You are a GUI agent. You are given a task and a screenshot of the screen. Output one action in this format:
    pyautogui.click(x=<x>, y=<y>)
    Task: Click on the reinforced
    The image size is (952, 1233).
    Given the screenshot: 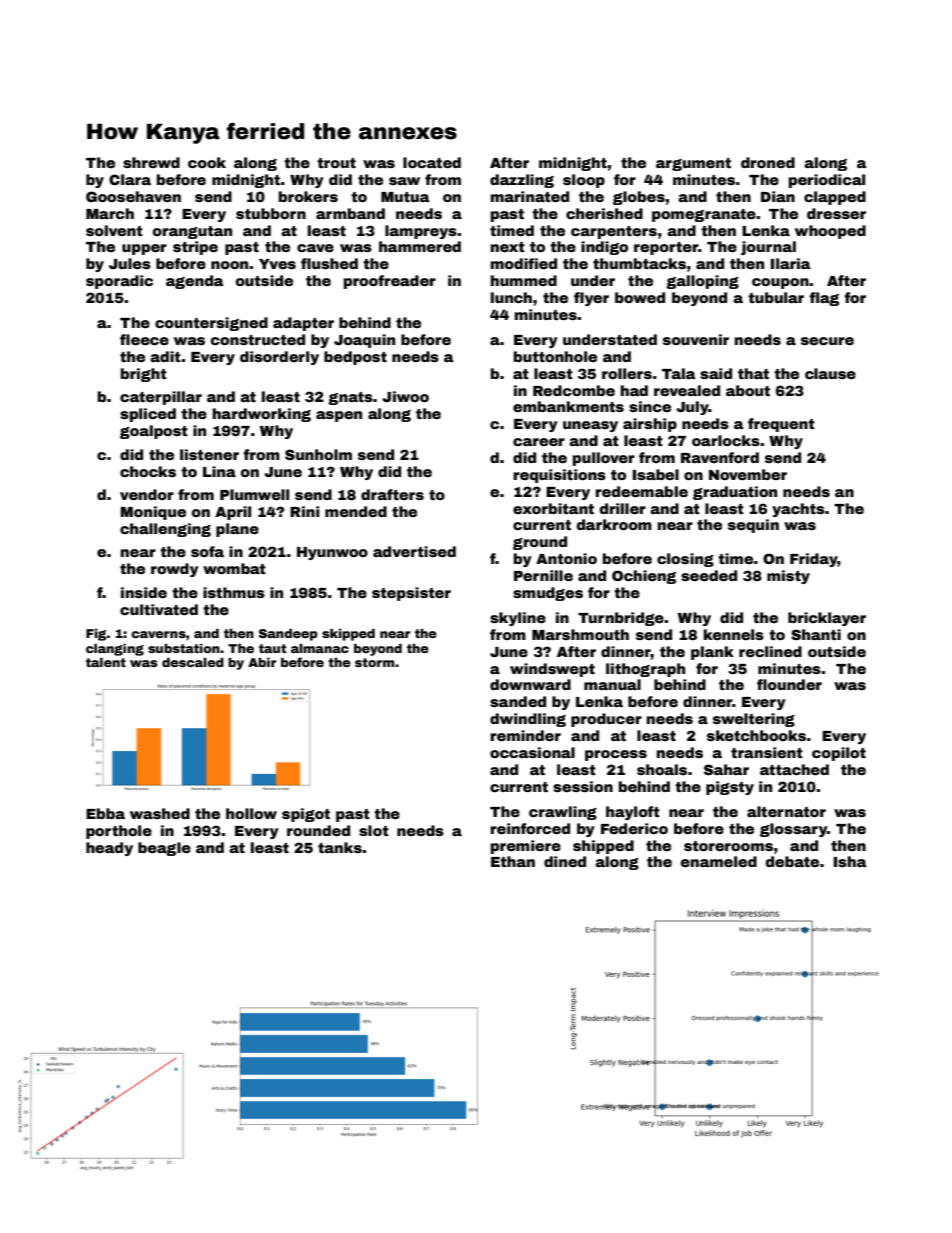 What is the action you would take?
    pyautogui.click(x=530, y=828)
